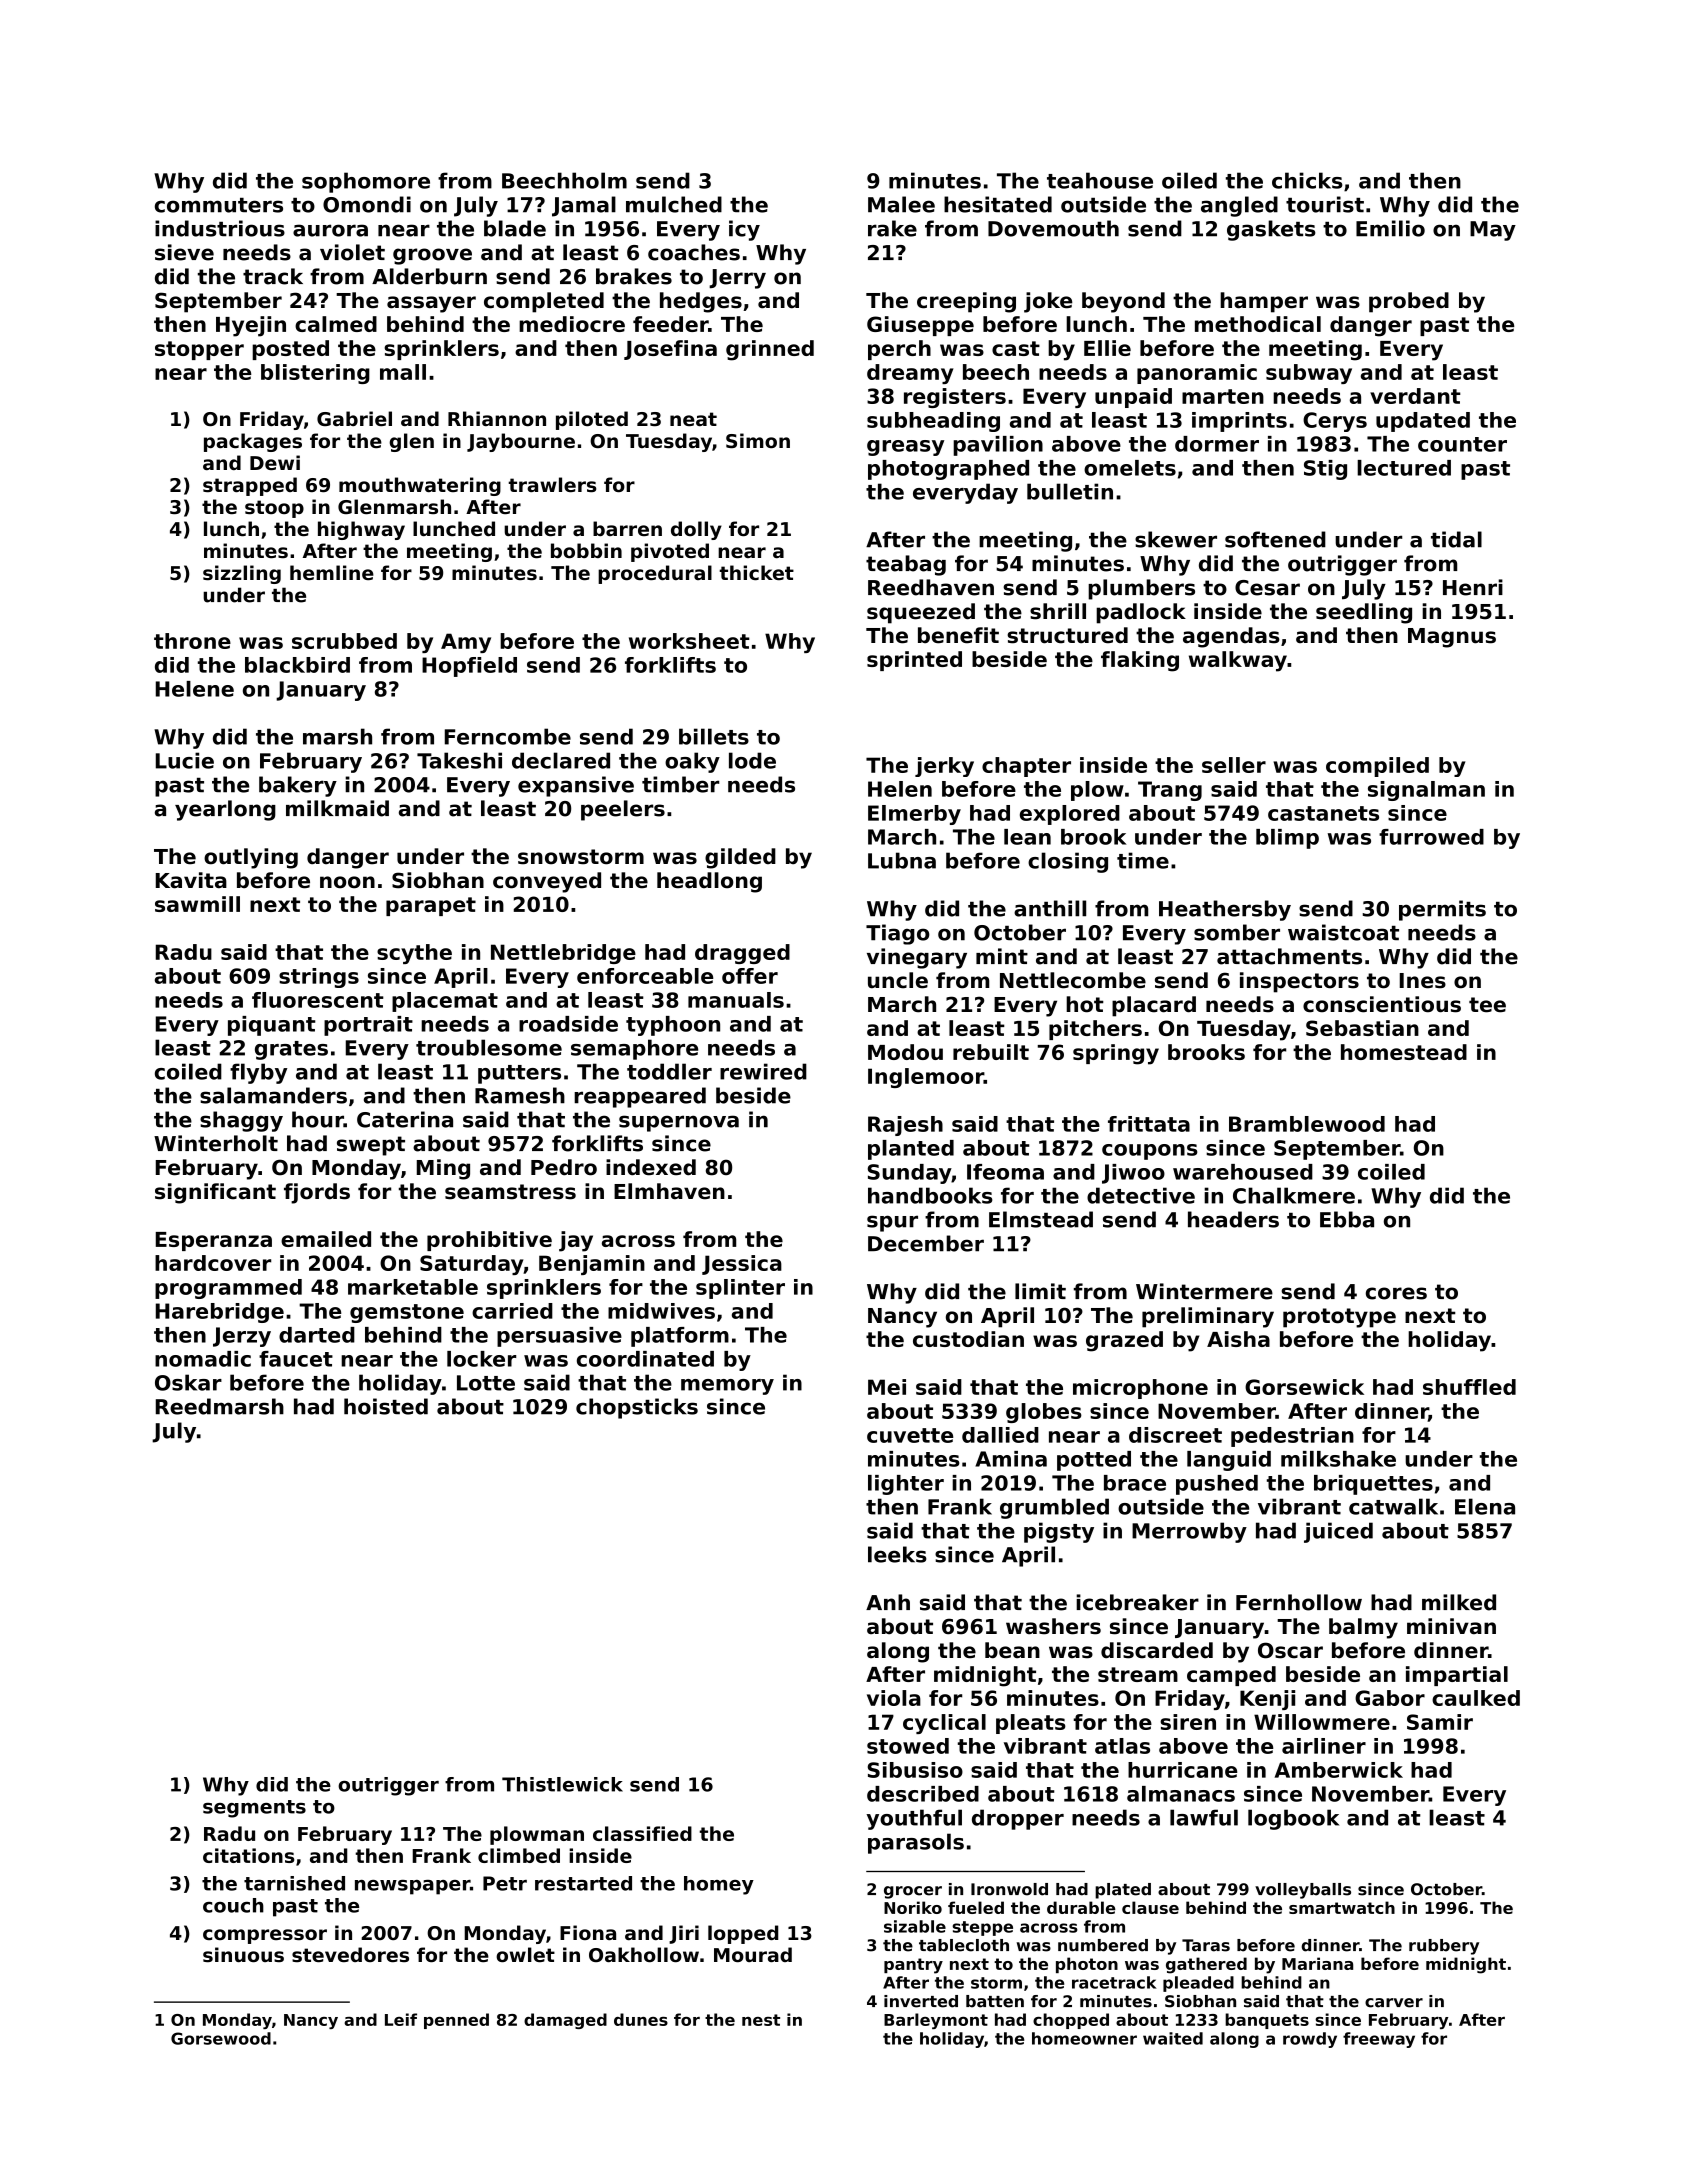 This screenshot has width=1683, height=2178. I want to click on Ines, so click(1423, 981).
